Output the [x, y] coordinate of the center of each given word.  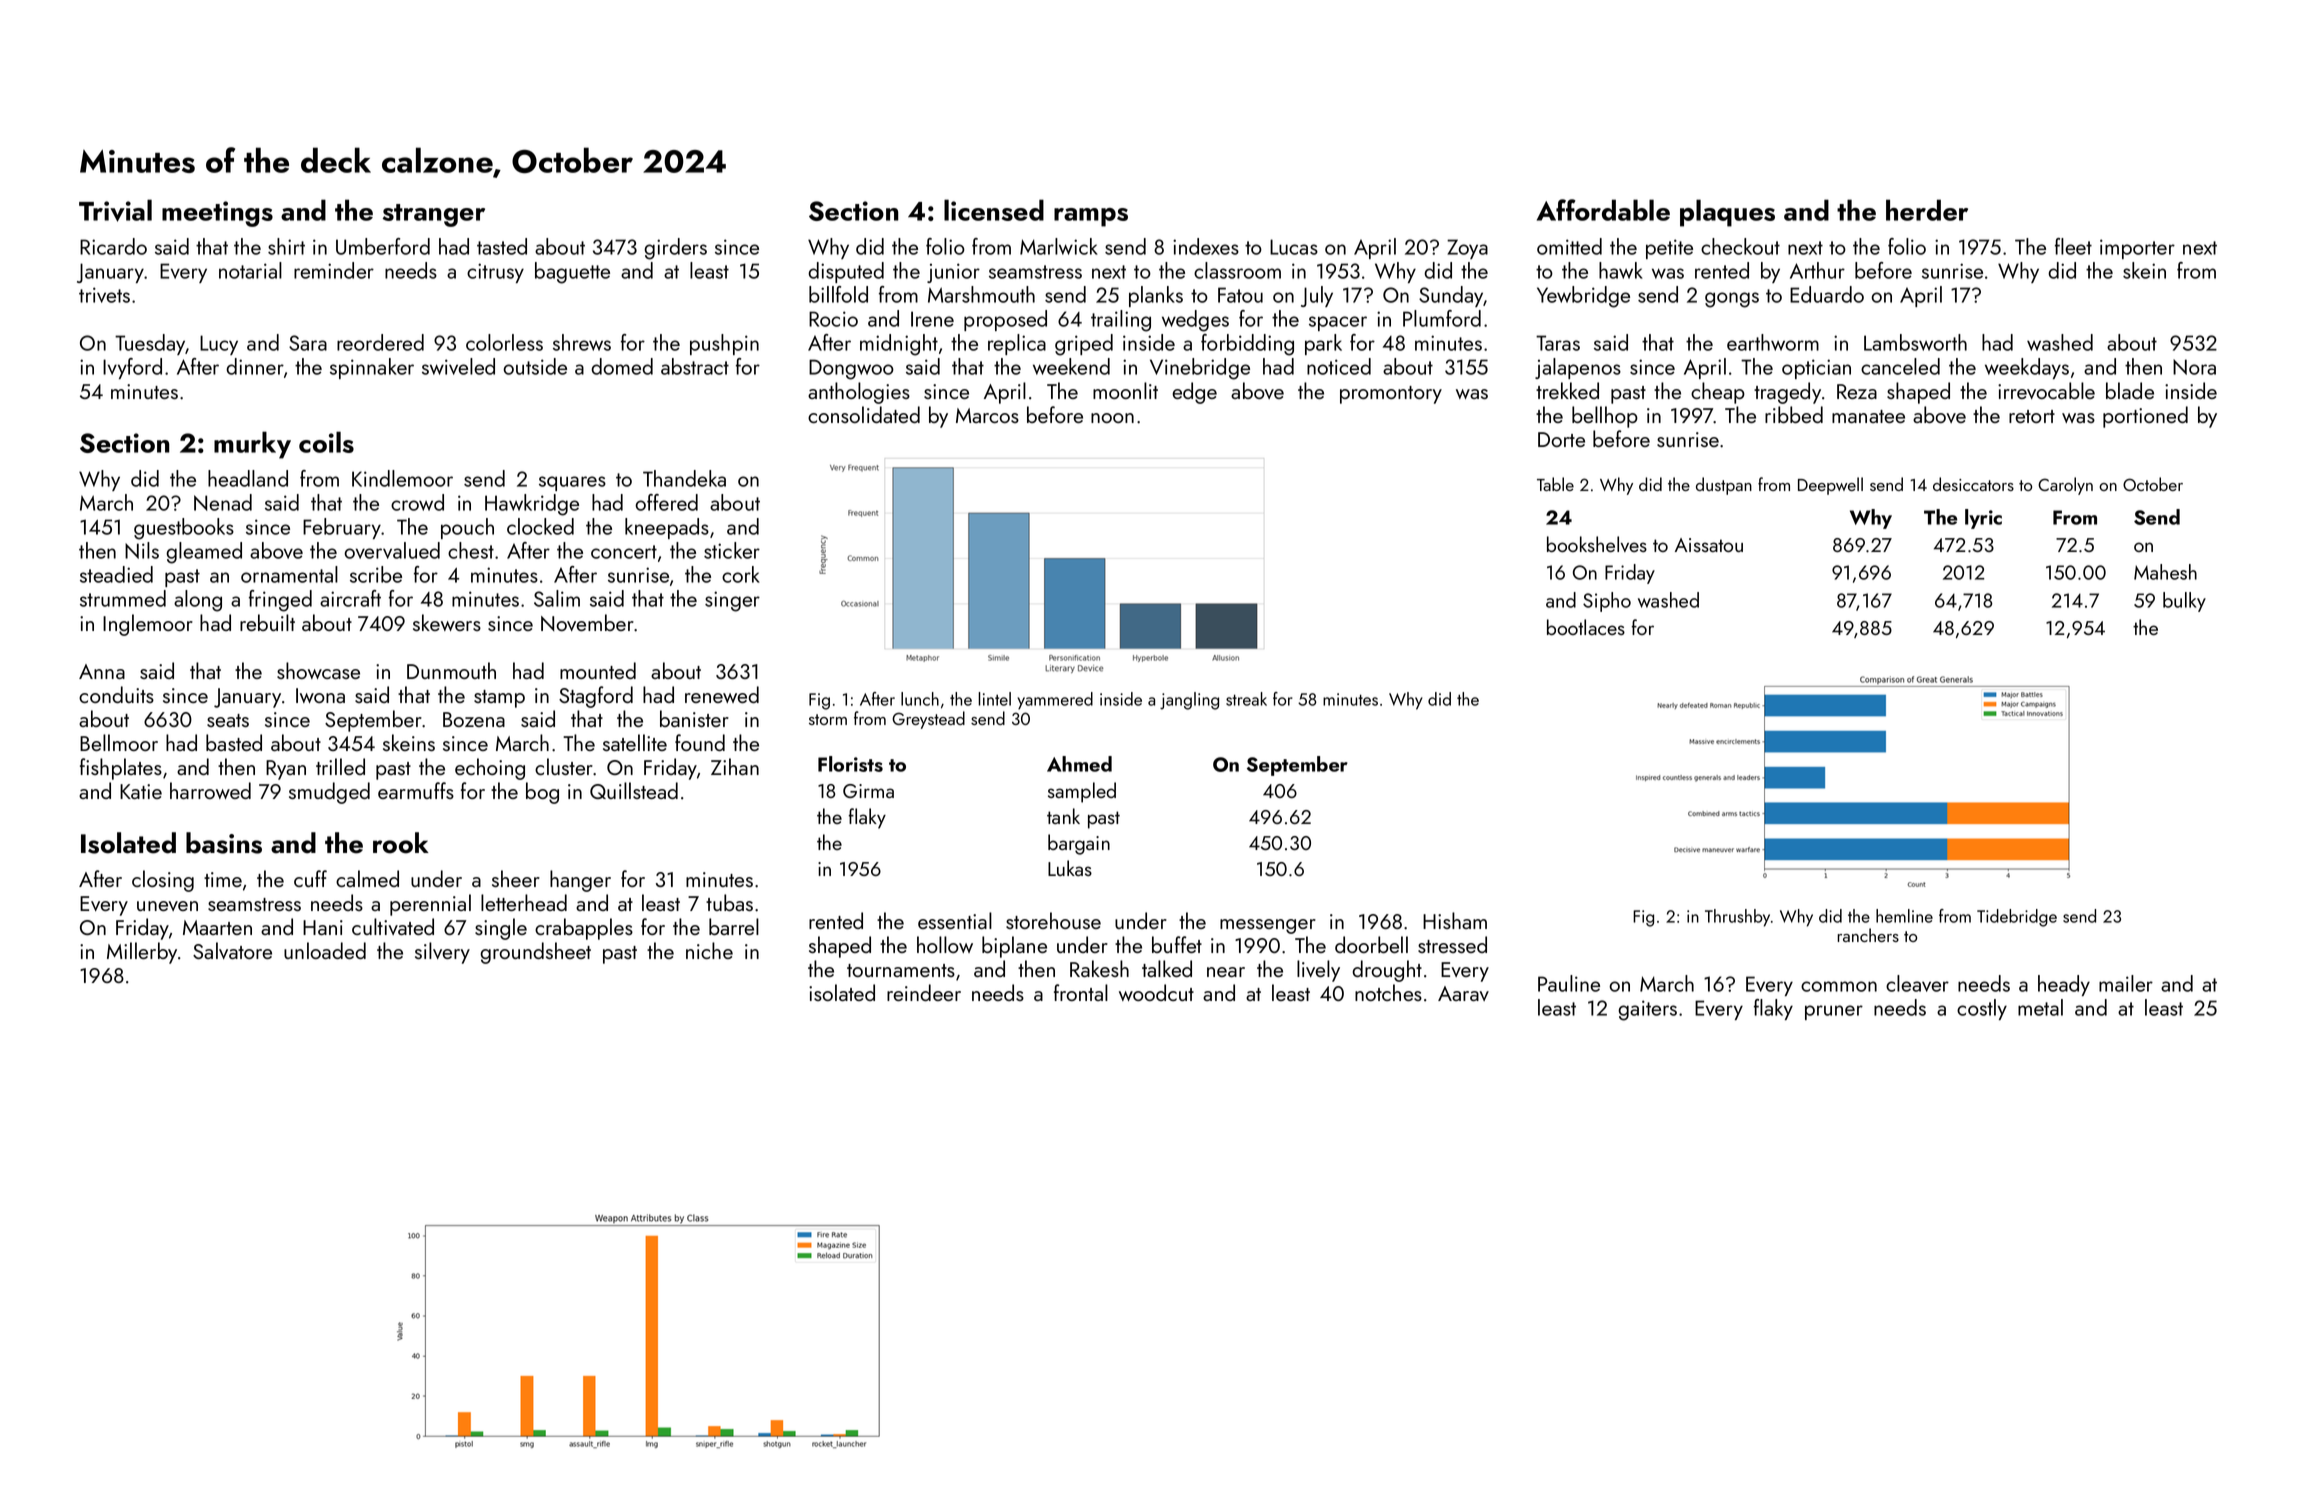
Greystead [928, 720]
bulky [2184, 602]
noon [1112, 418]
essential [955, 920]
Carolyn [2065, 486]
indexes [1206, 246]
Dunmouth [451, 670]
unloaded [325, 950]
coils [326, 442]
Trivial [115, 210]
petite [1669, 249]
